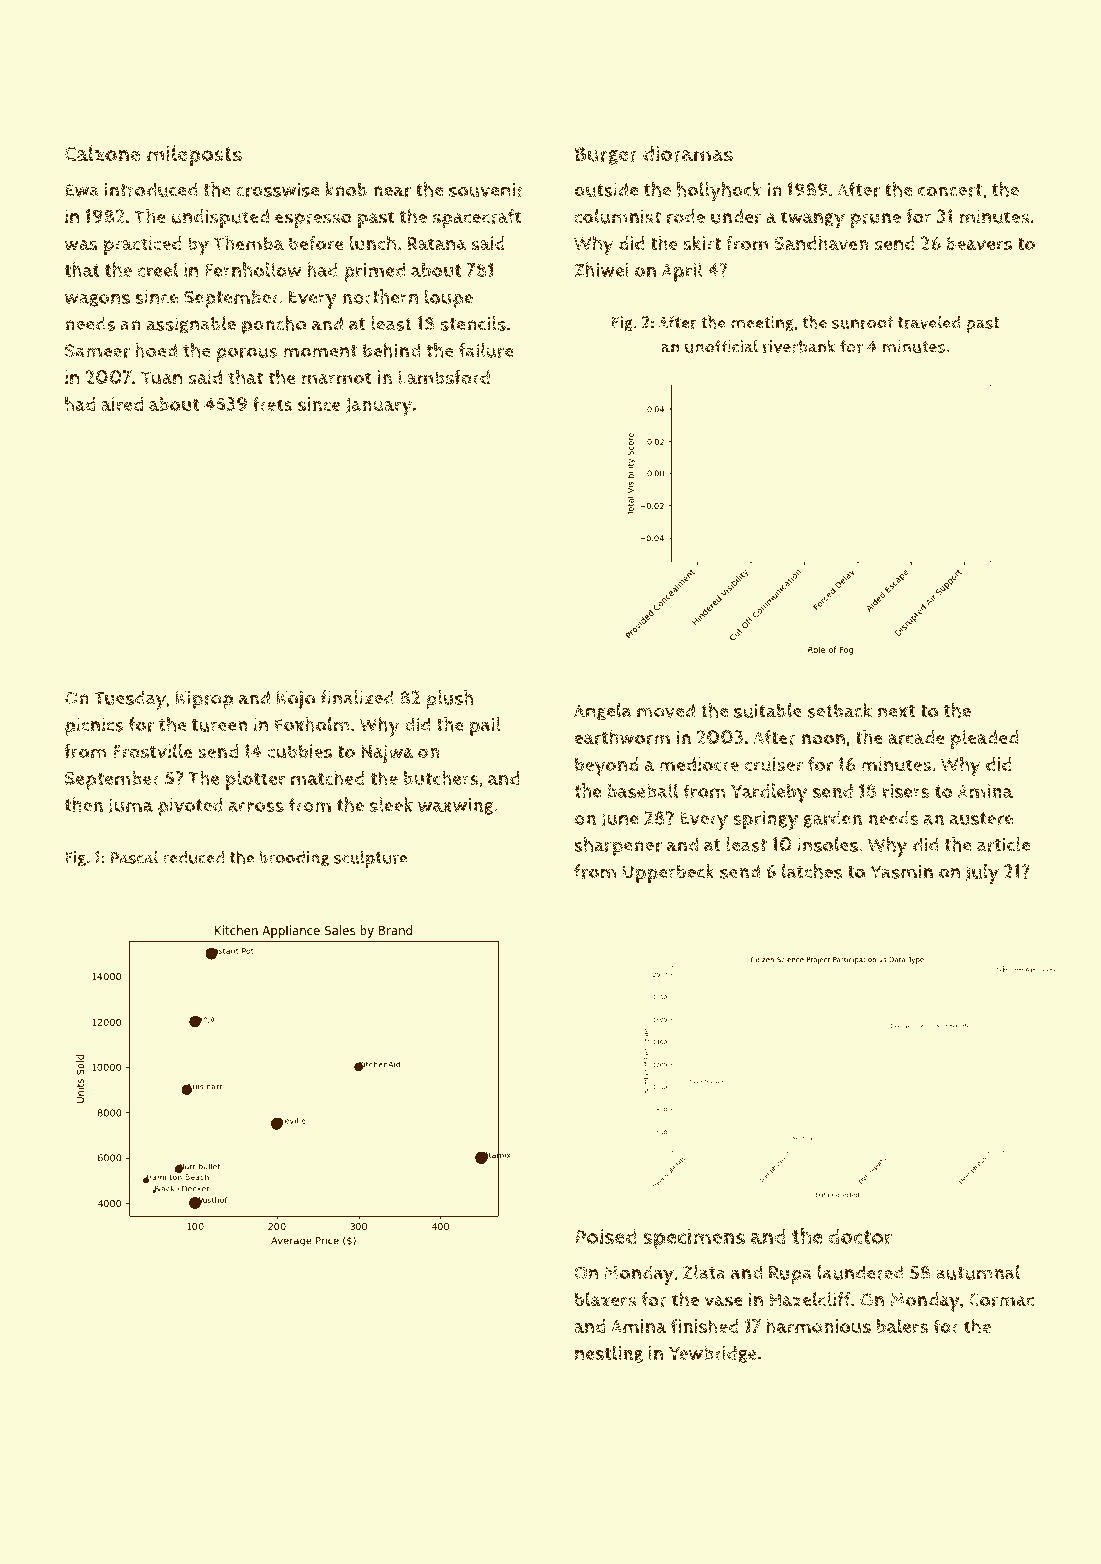 The width and height of the image is (1101, 1564). Describe the element at coordinates (812, 871) in the image. I see `latches` at that location.
